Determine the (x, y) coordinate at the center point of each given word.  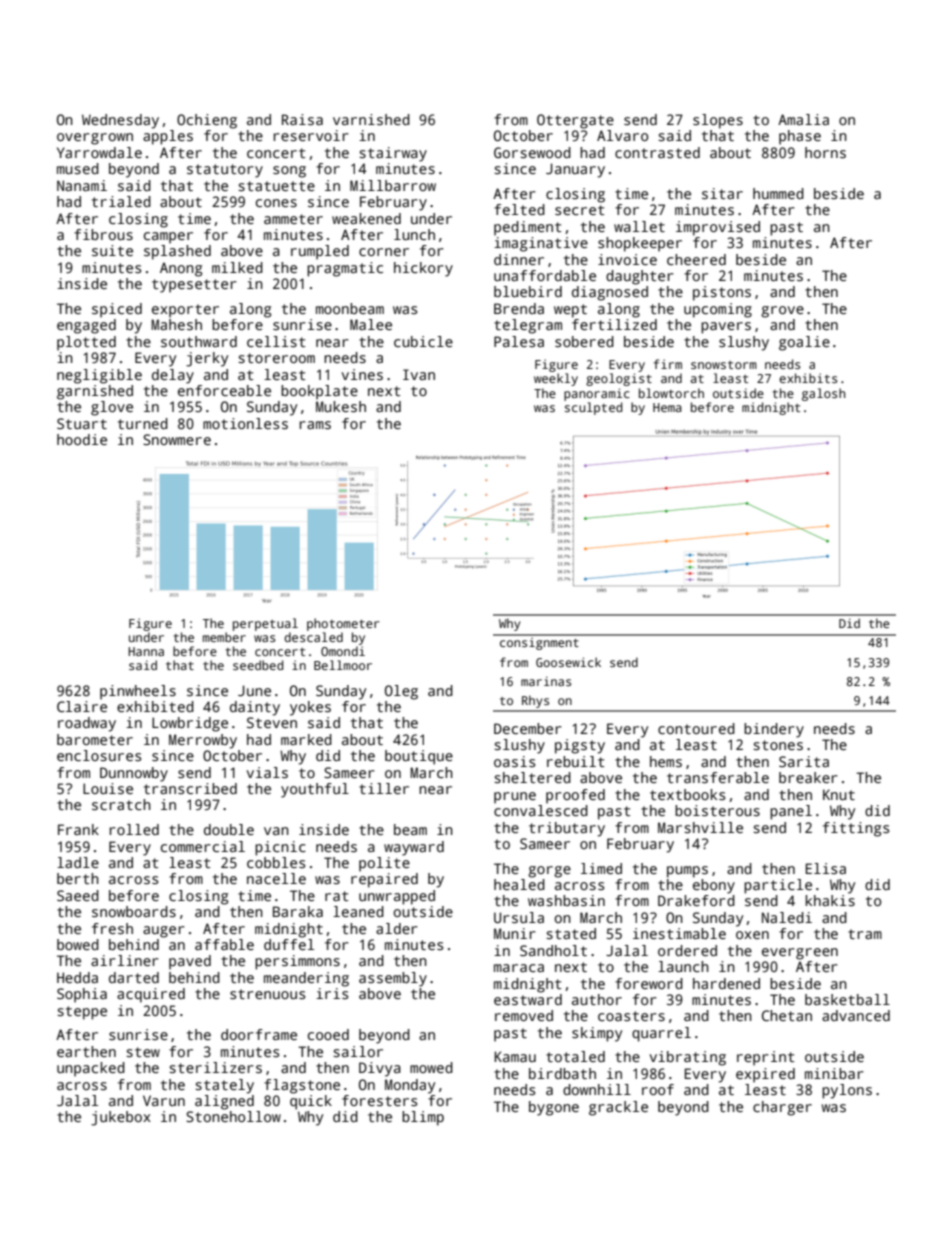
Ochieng (207, 121)
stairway (393, 154)
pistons (722, 293)
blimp (423, 1118)
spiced (117, 310)
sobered (584, 341)
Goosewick (568, 662)
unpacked (91, 1069)
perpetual (265, 624)
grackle (618, 1108)
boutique (419, 757)
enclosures (99, 755)
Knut (839, 794)
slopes (718, 121)
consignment (539, 644)
